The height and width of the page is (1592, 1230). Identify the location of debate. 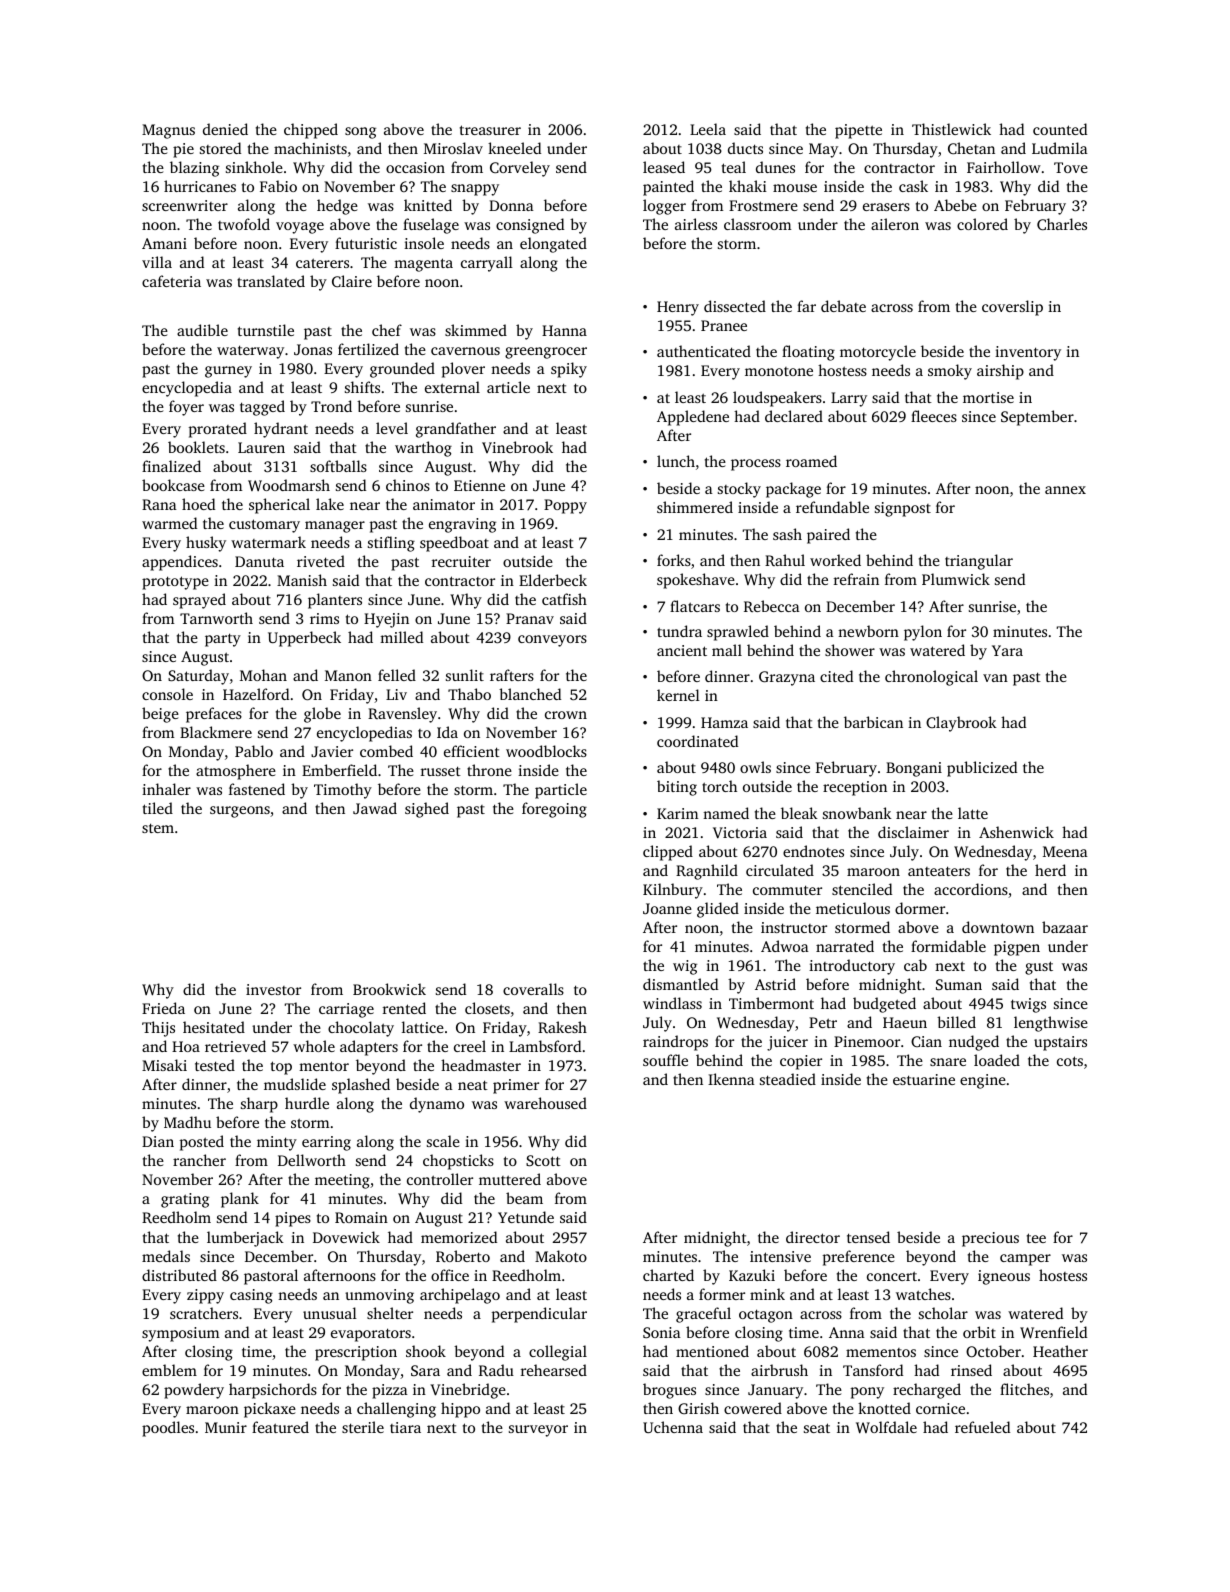
(843, 306).
